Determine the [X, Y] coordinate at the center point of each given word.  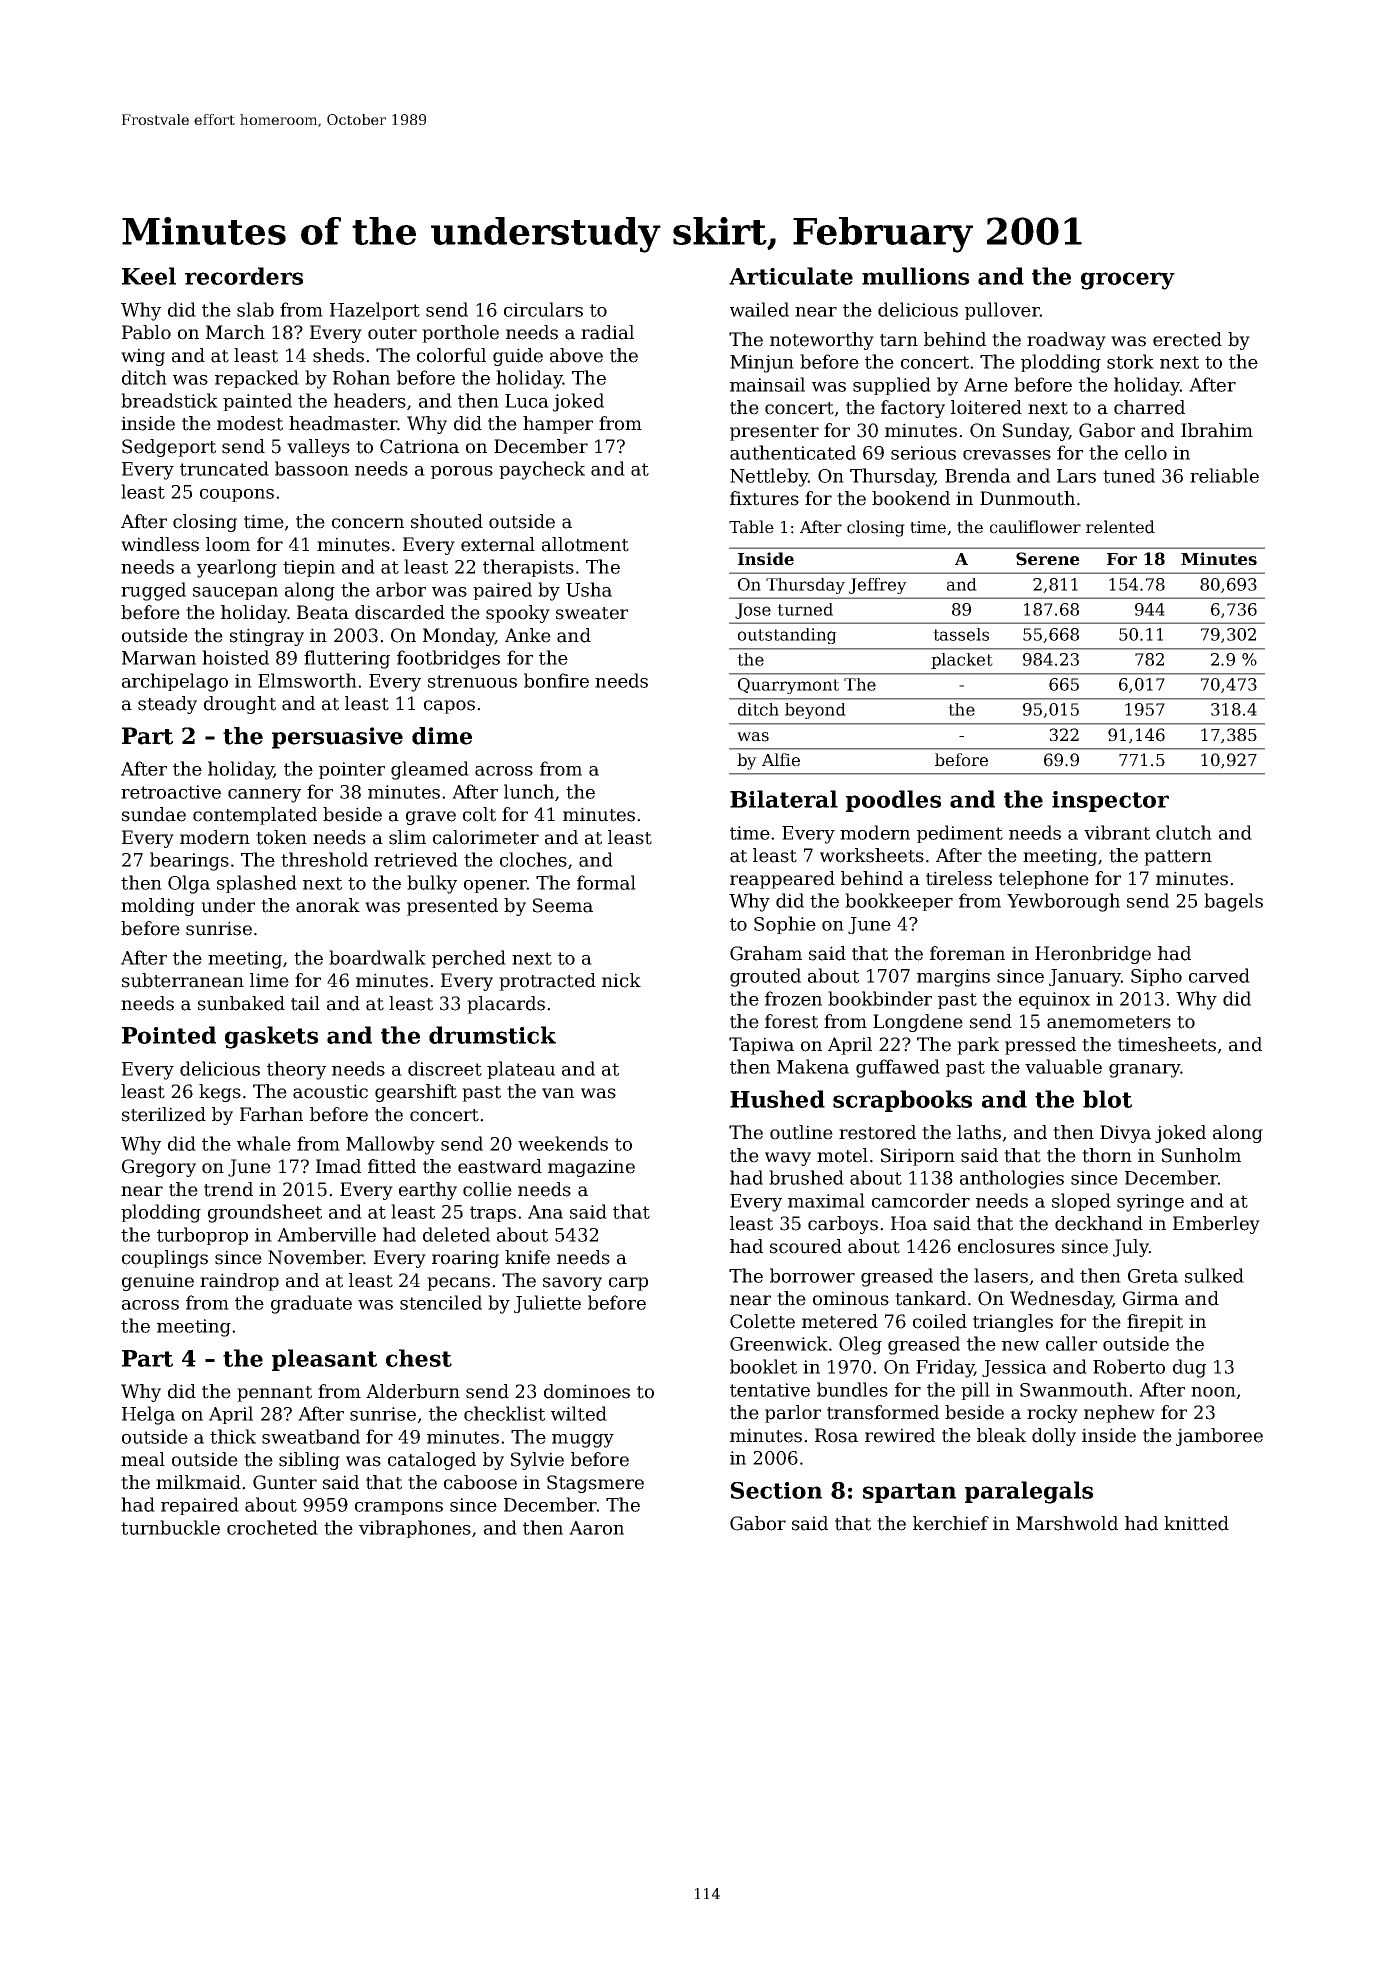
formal [606, 882]
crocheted [272, 1527]
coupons [237, 495]
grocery [1128, 281]
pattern [1178, 858]
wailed [759, 309]
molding [158, 907]
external [498, 544]
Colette [762, 1321]
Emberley [1216, 1225]
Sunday [1036, 432]
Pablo [146, 332]
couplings [165, 1259]
